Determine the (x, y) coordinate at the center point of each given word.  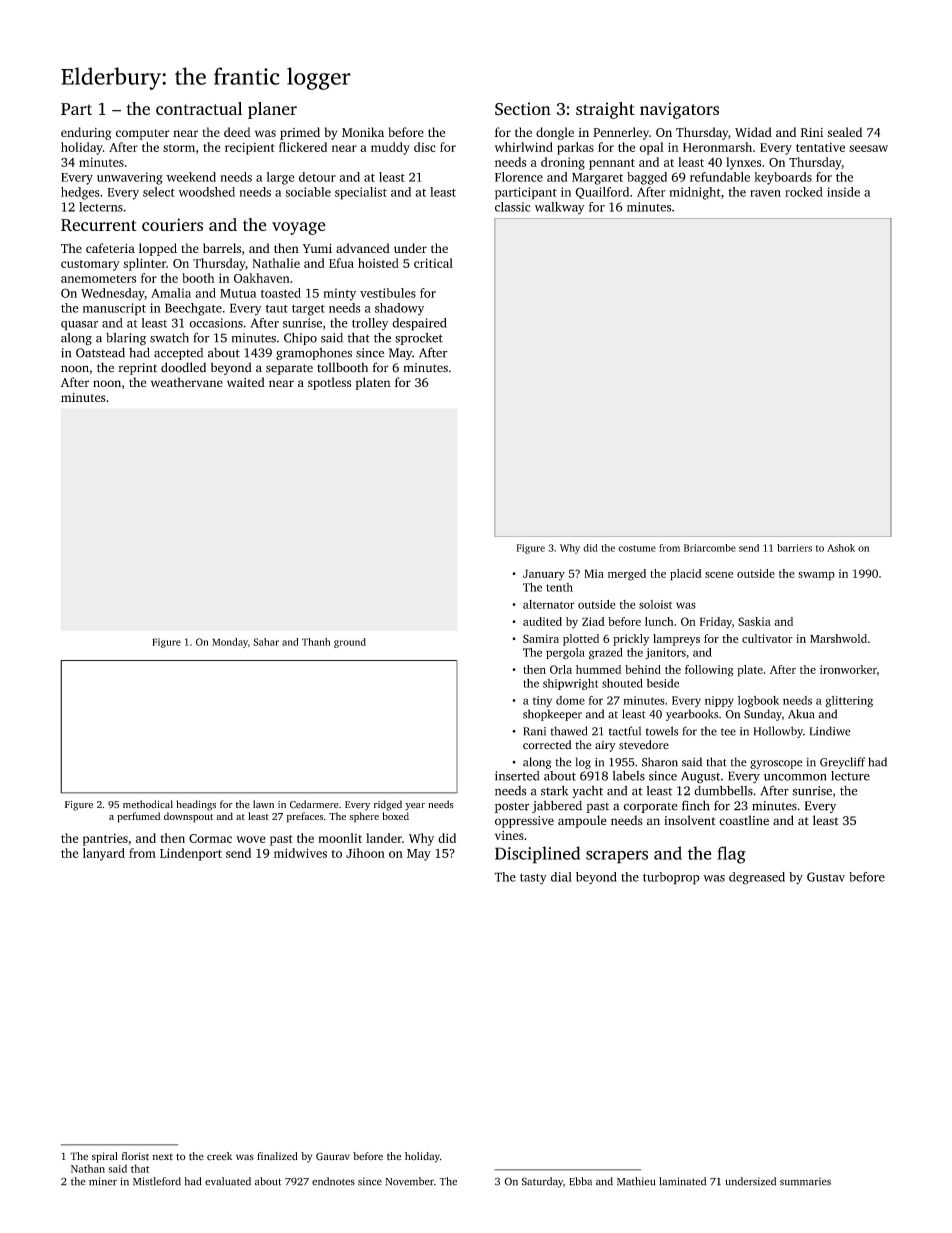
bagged (647, 178)
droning (563, 163)
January (544, 575)
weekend (191, 177)
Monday (230, 643)
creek (219, 1156)
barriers (794, 548)
